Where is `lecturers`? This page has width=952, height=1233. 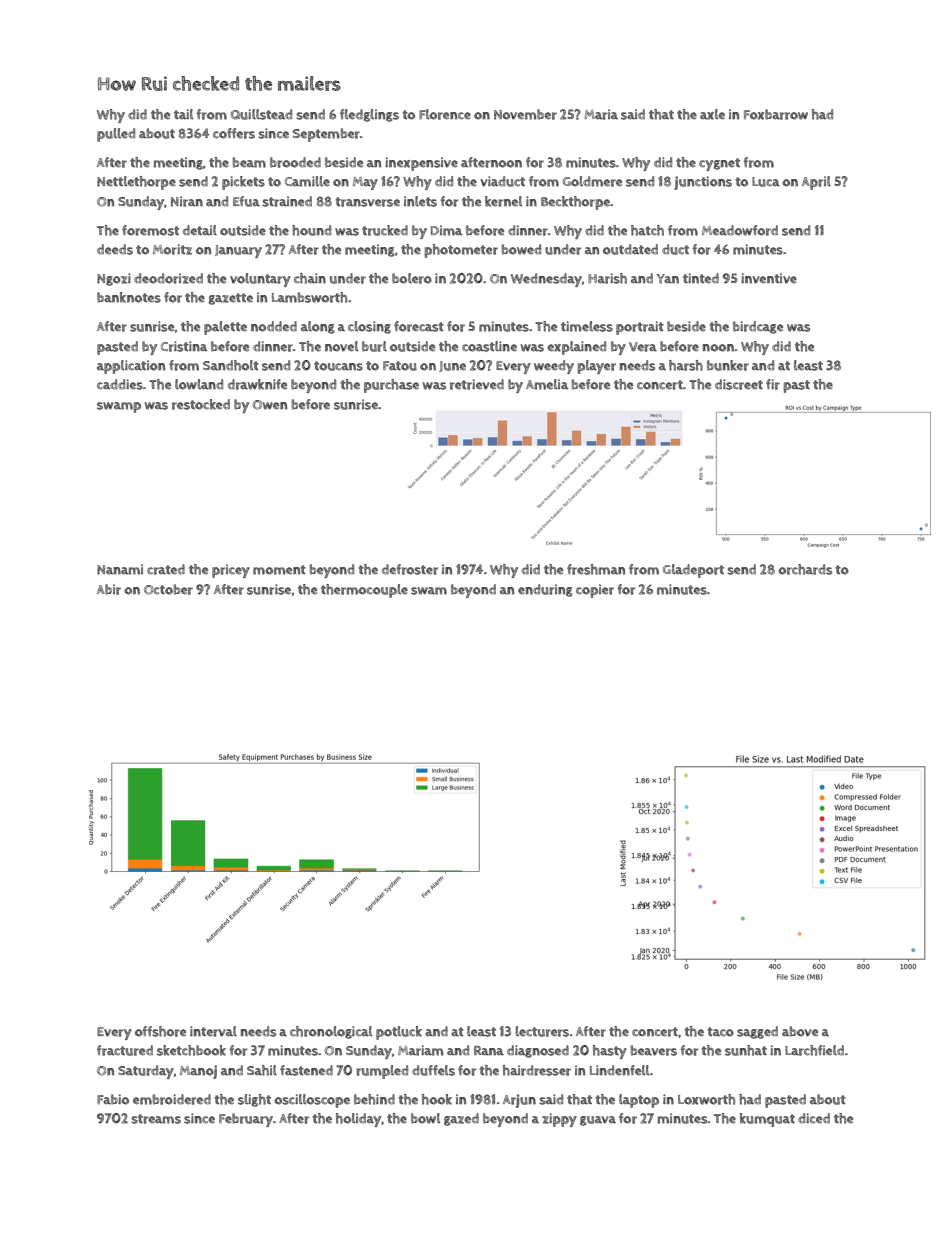 lecturers is located at coordinates (542, 1031).
